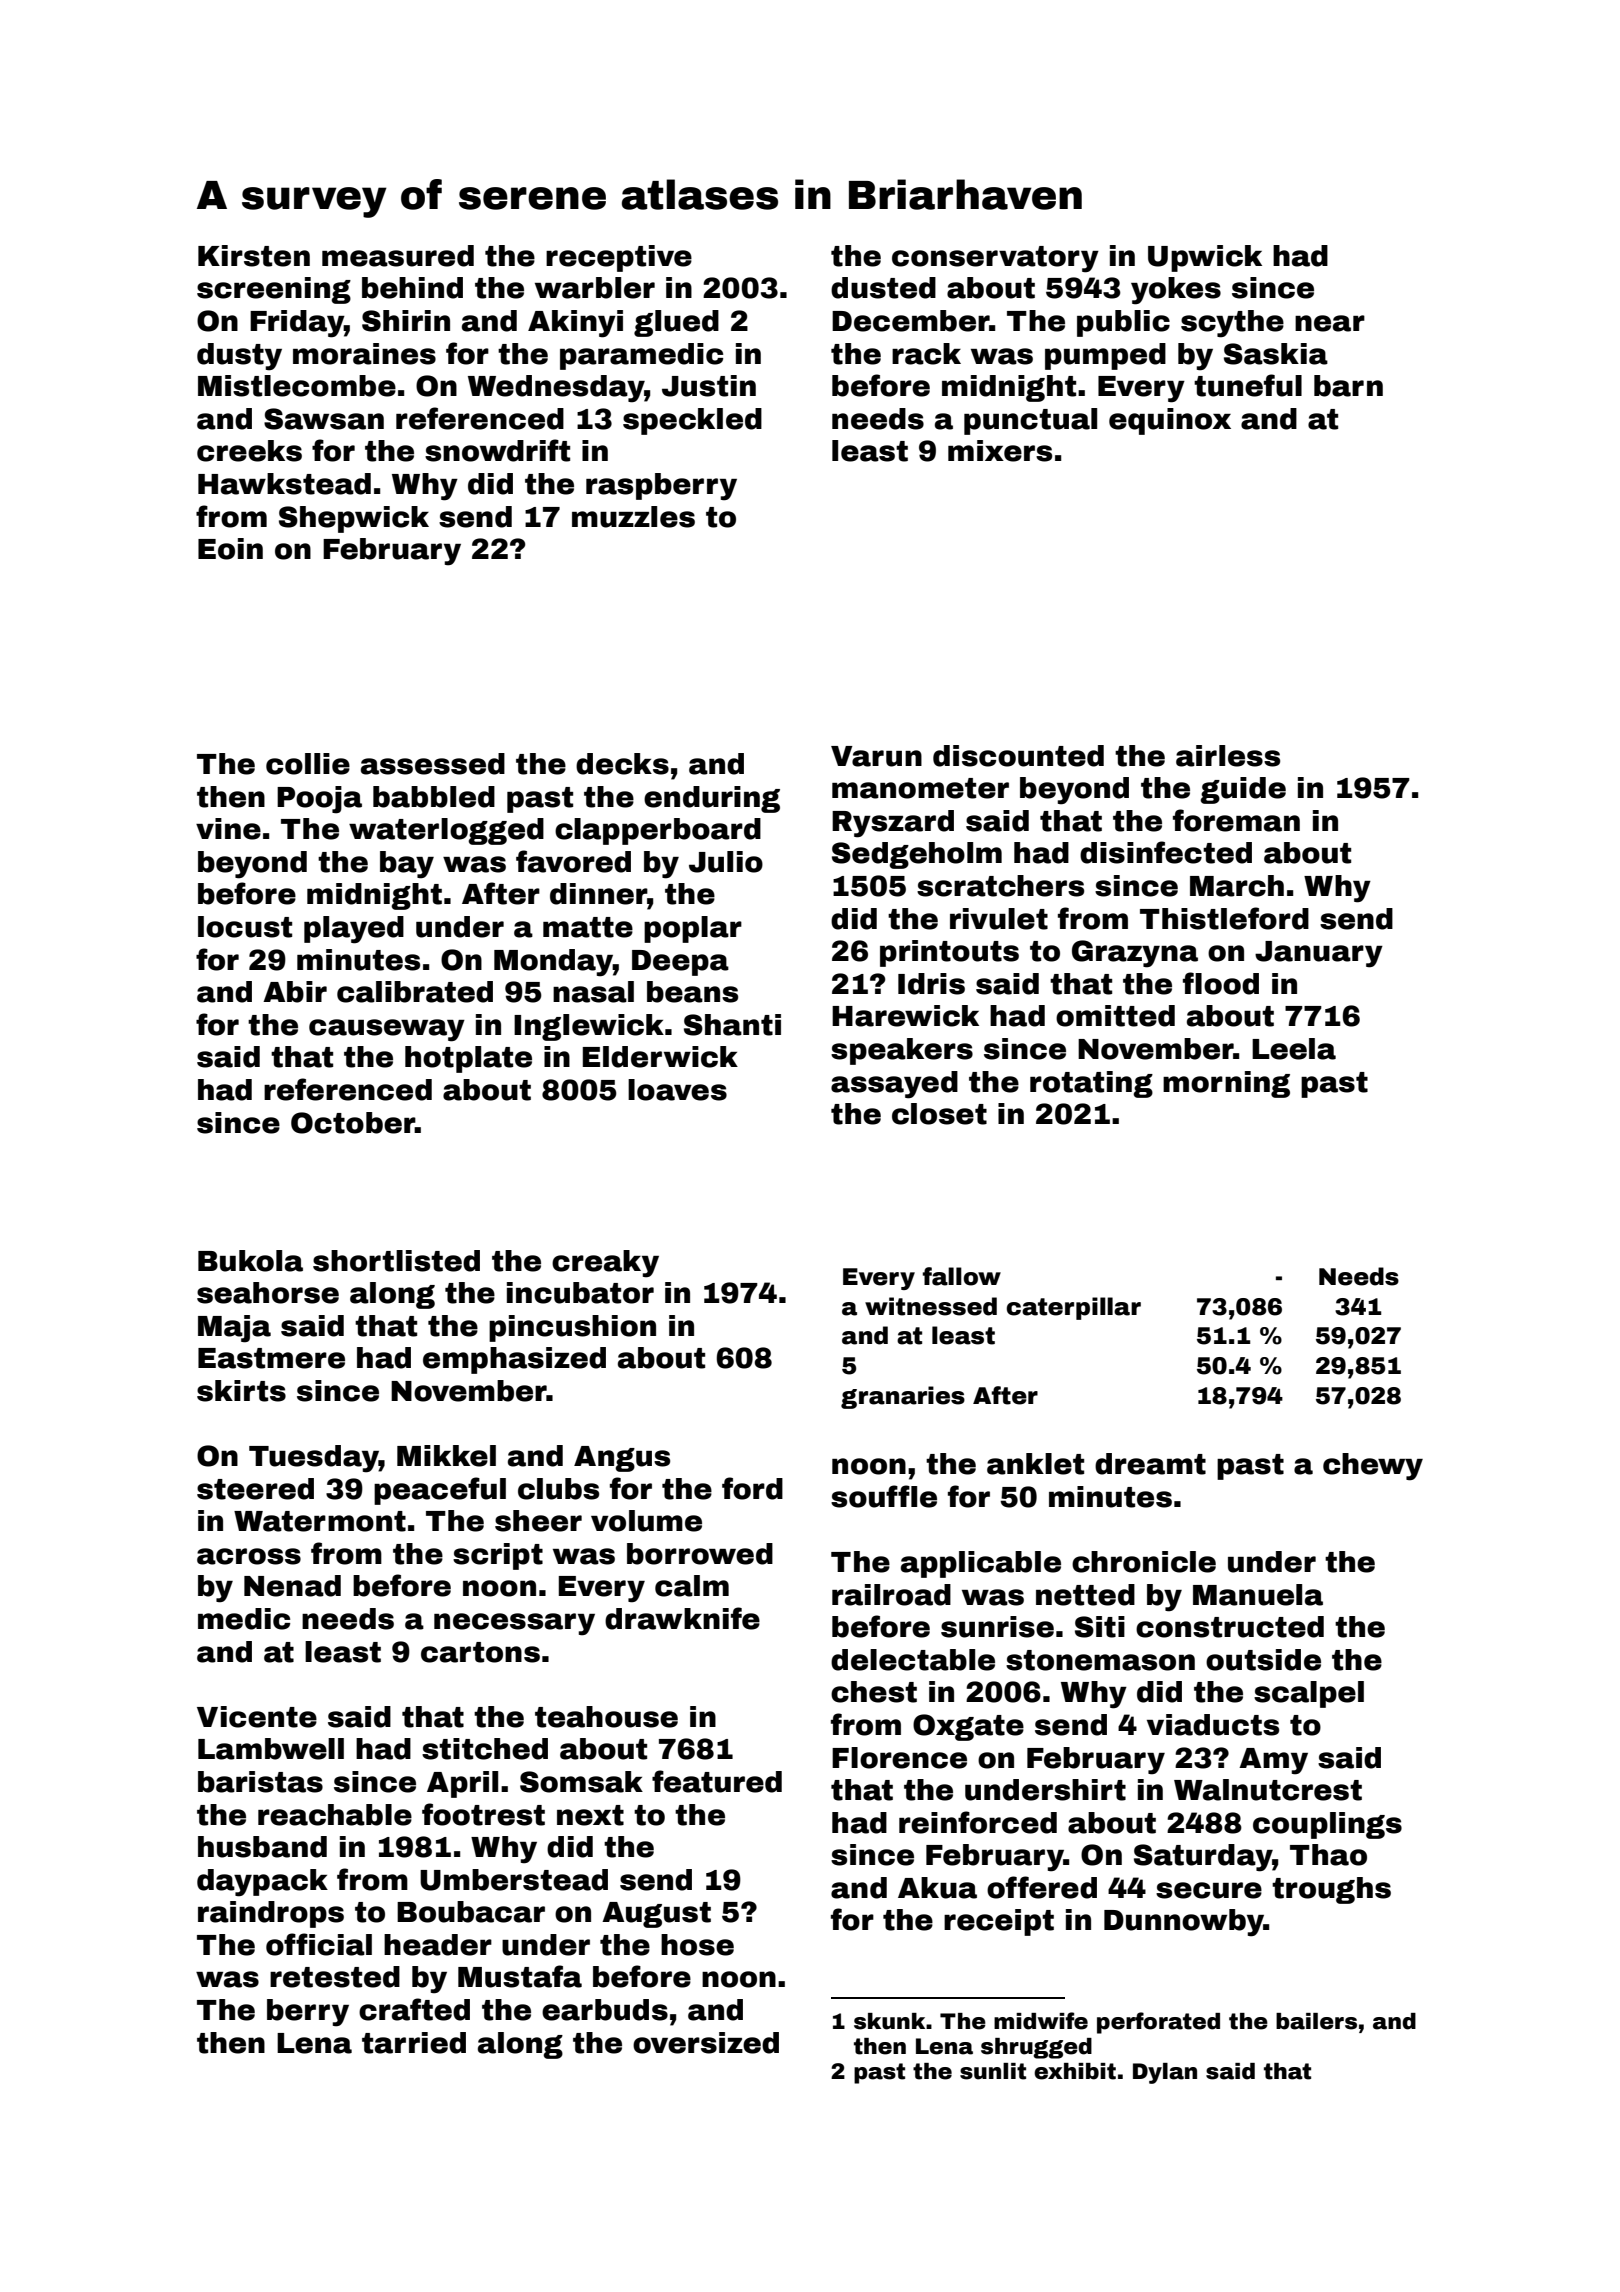  What do you see at coordinates (1213, 1725) in the screenshot?
I see `viaducts` at bounding box center [1213, 1725].
